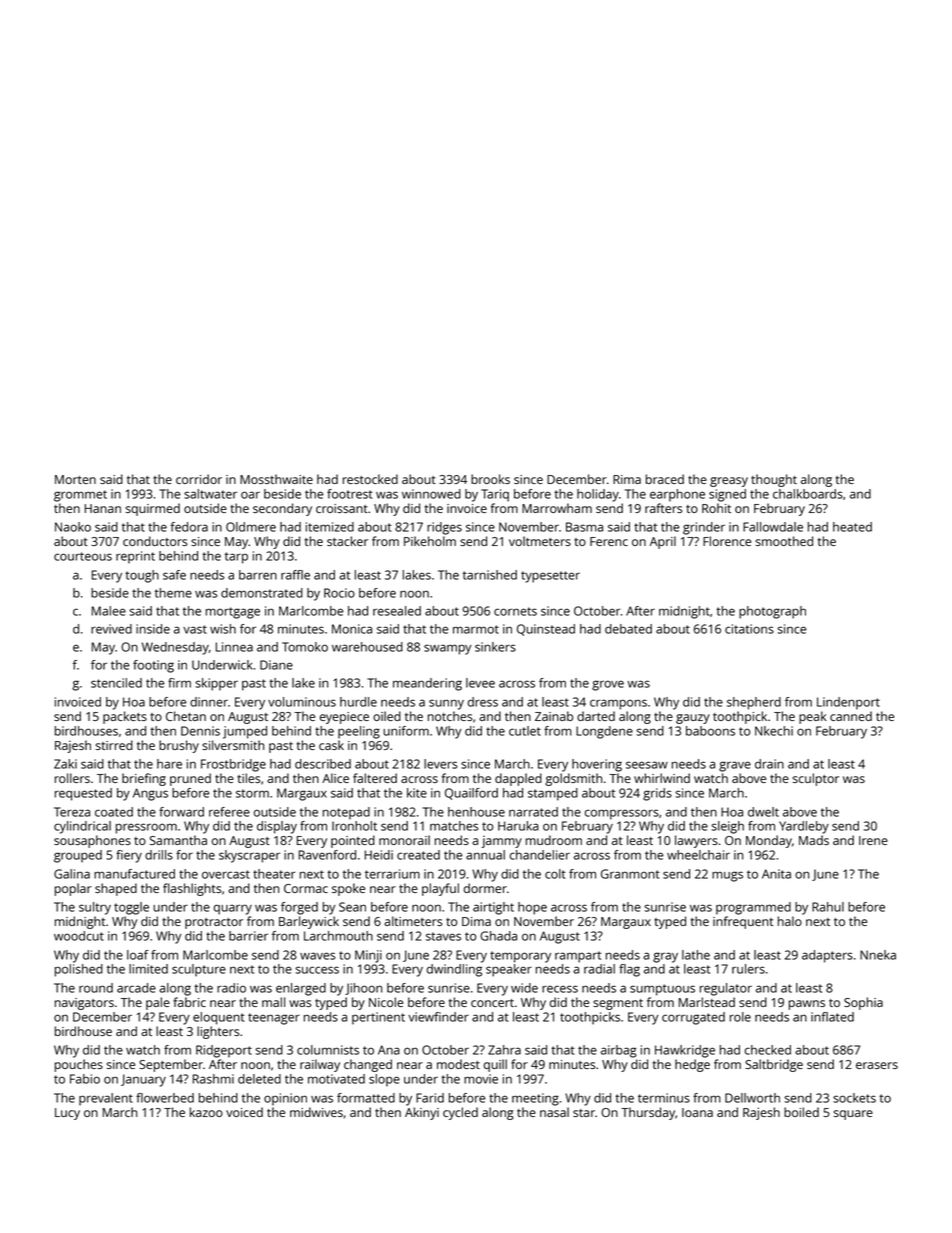 Image resolution: width=952 pixels, height=1233 pixels. I want to click on brooks, so click(490, 479).
